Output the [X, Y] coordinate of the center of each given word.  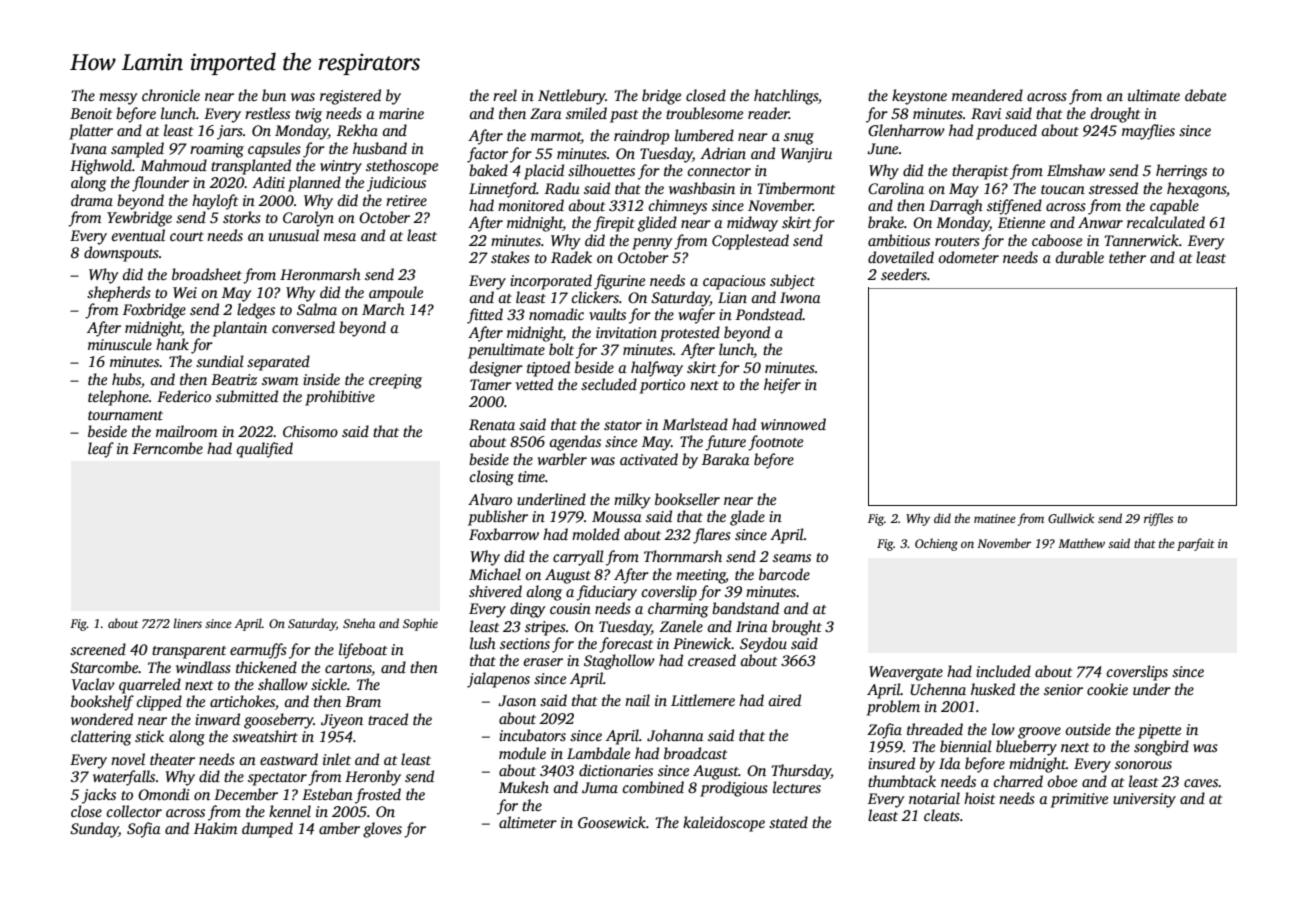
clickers [595, 297]
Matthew [1081, 543]
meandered [987, 95]
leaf [101, 450]
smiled [586, 113]
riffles [1158, 519]
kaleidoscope [724, 824]
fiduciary [606, 593]
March [383, 309]
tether [1127, 257]
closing [491, 478]
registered [350, 97]
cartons [348, 668]
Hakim [215, 828]
